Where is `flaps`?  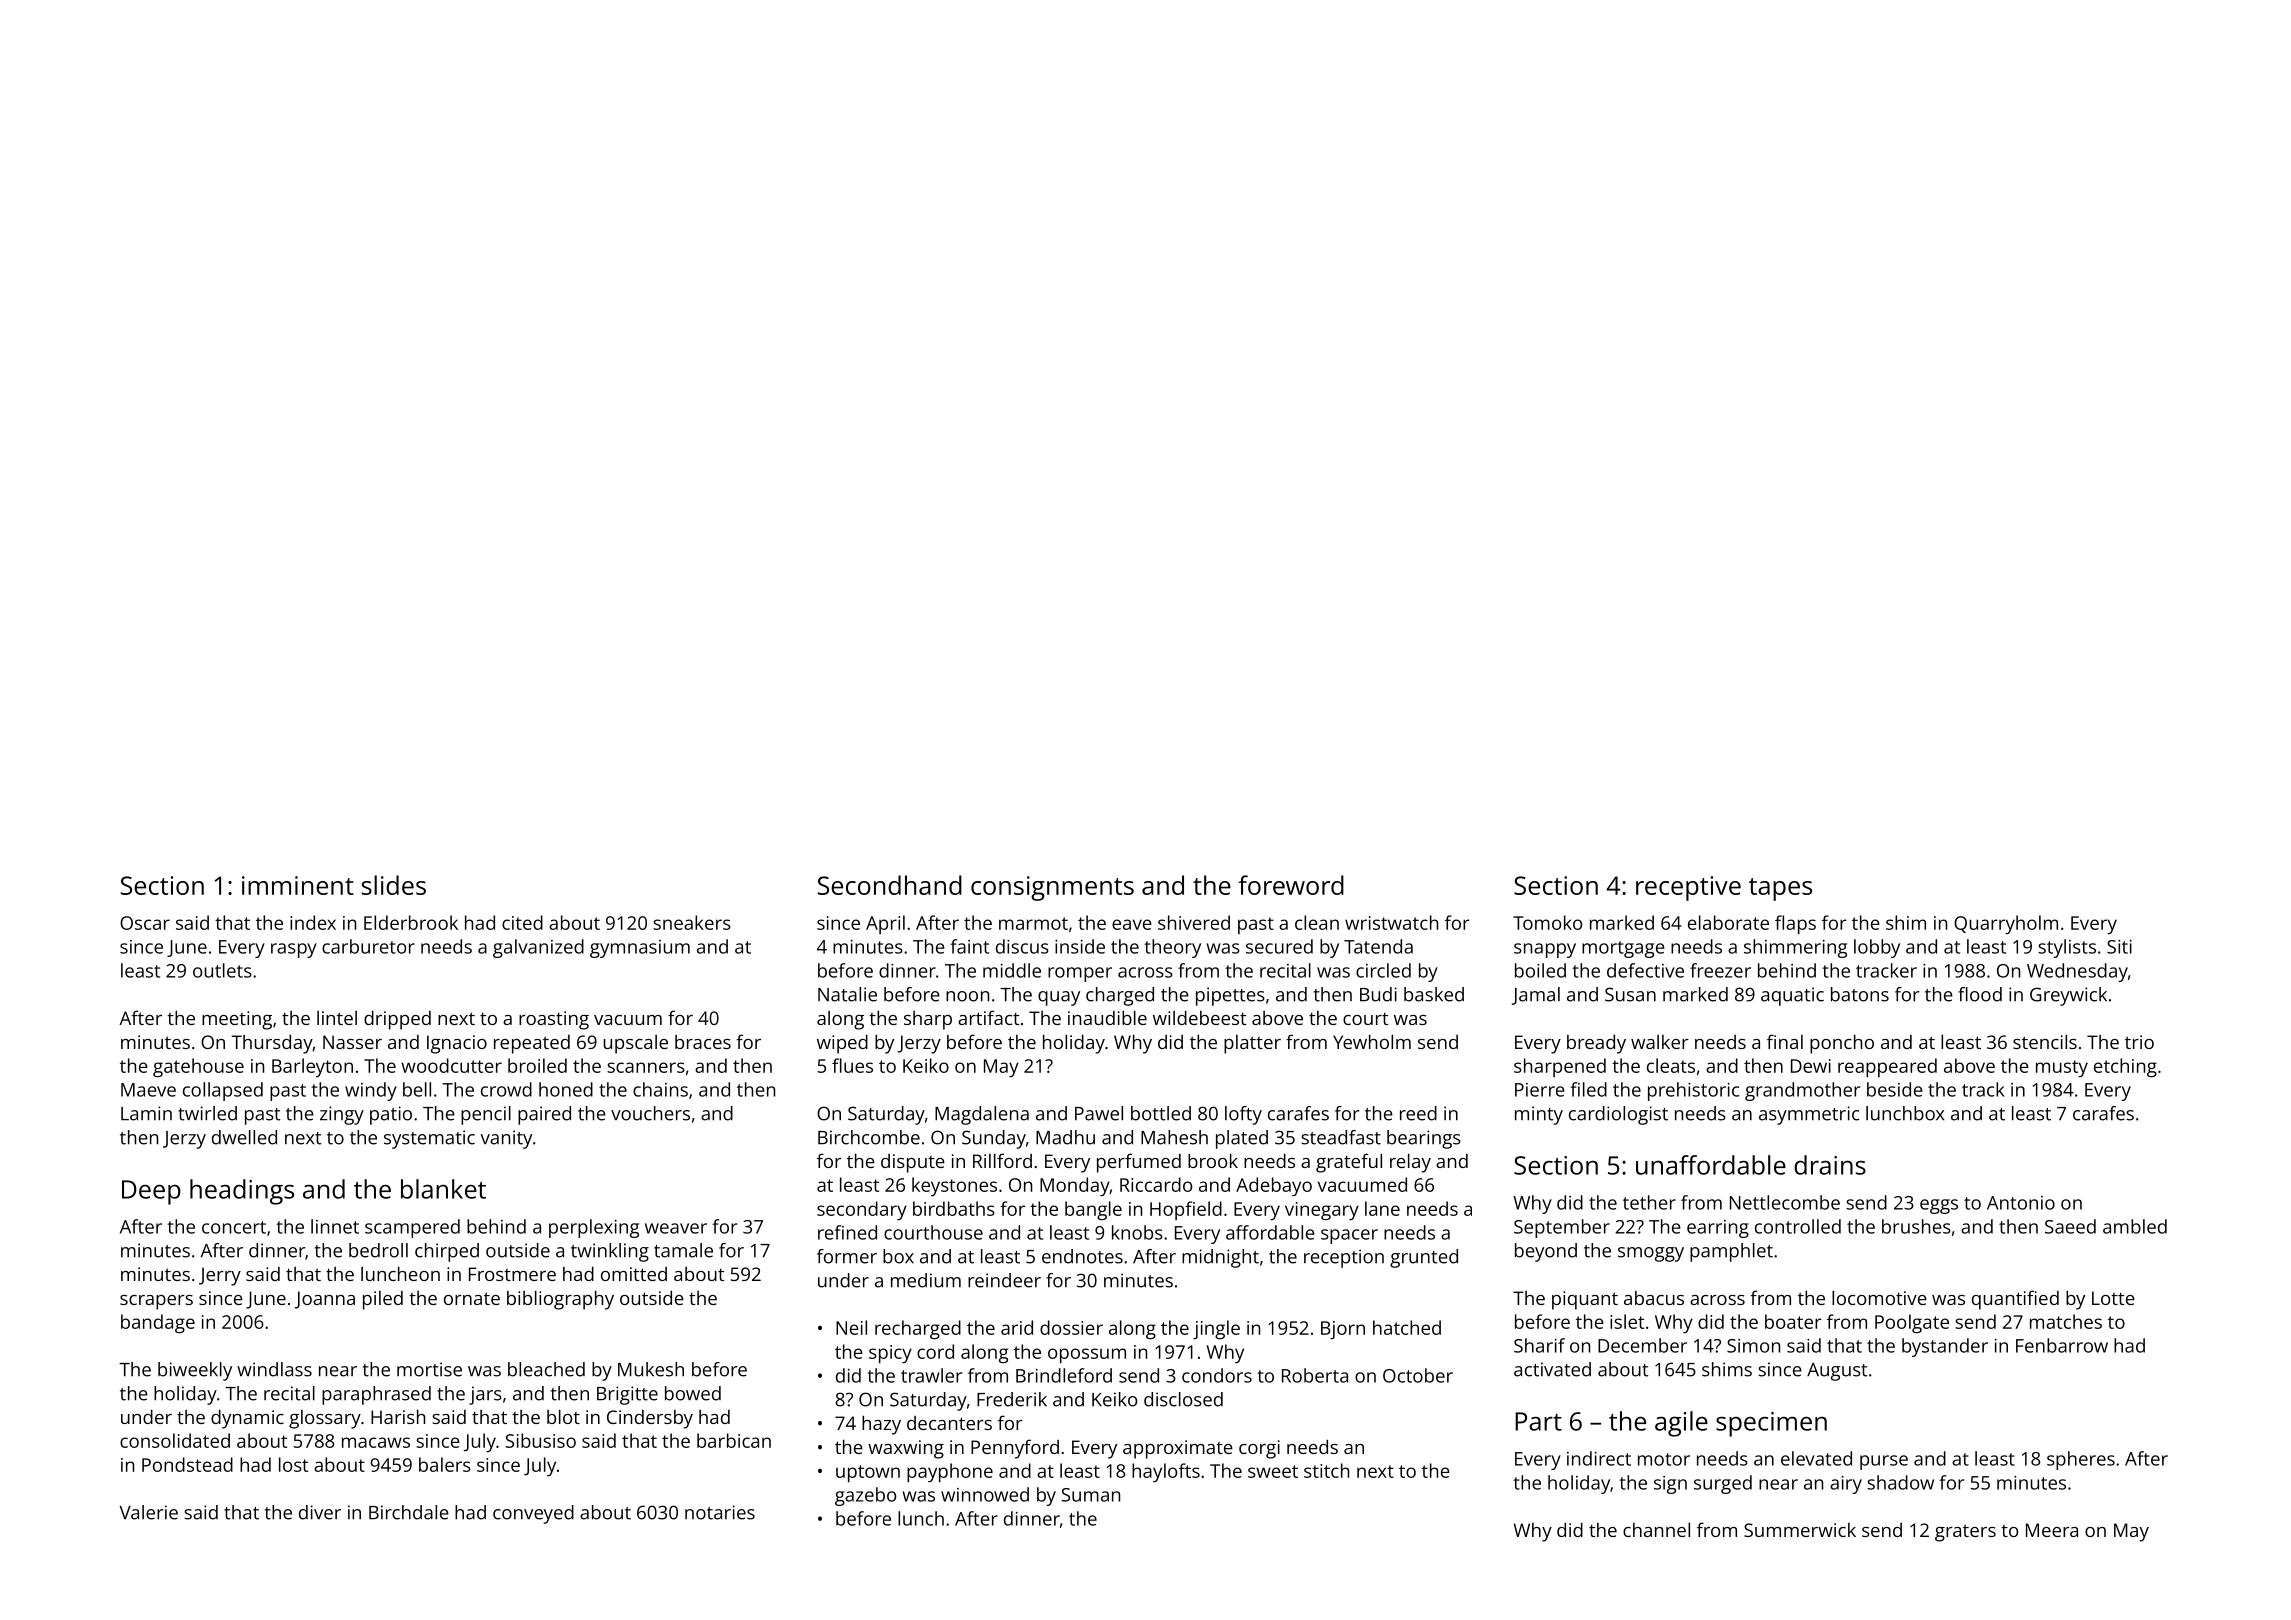 flaps is located at coordinates (1795, 924).
